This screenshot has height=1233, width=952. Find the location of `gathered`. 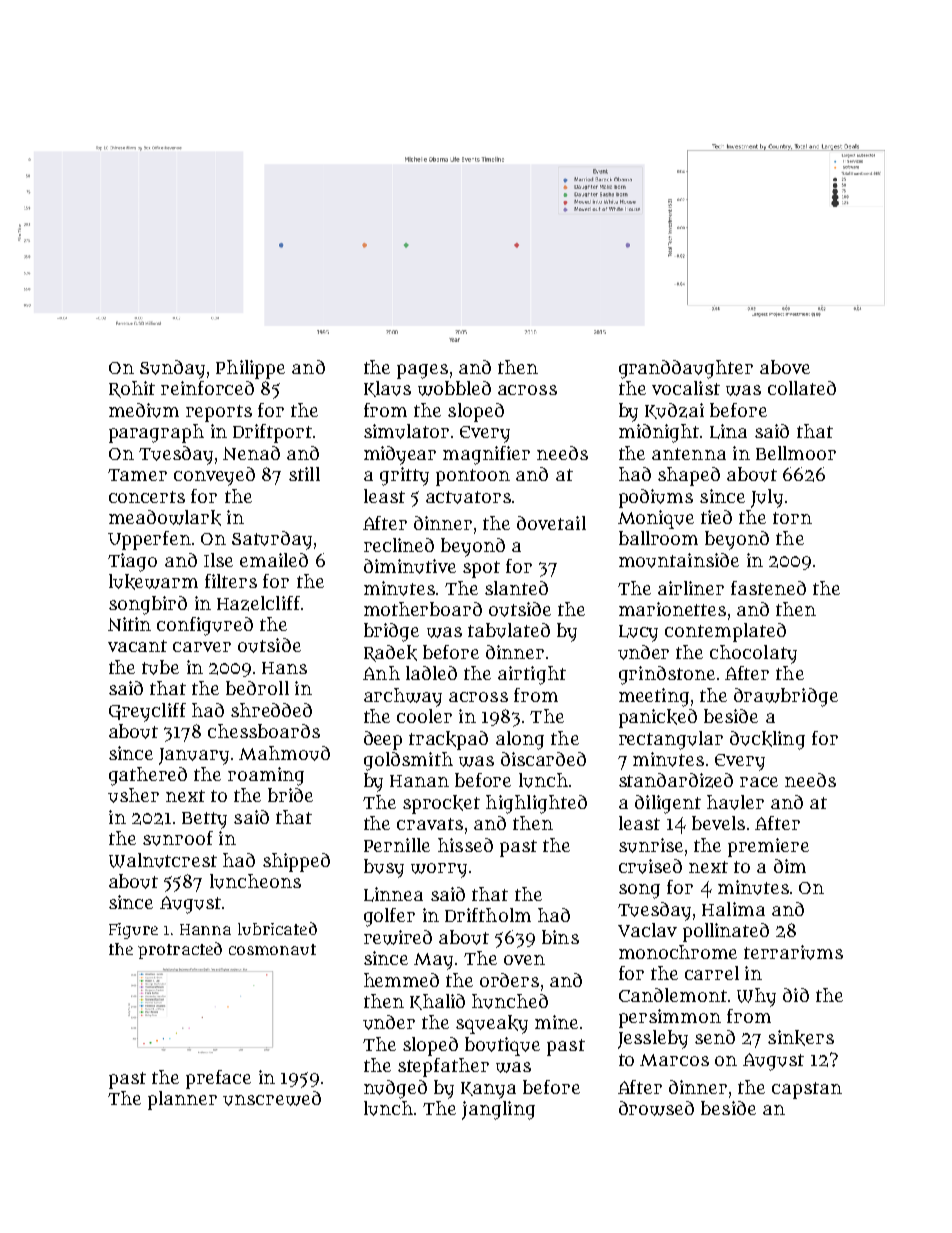

gathered is located at coordinates (148, 776).
